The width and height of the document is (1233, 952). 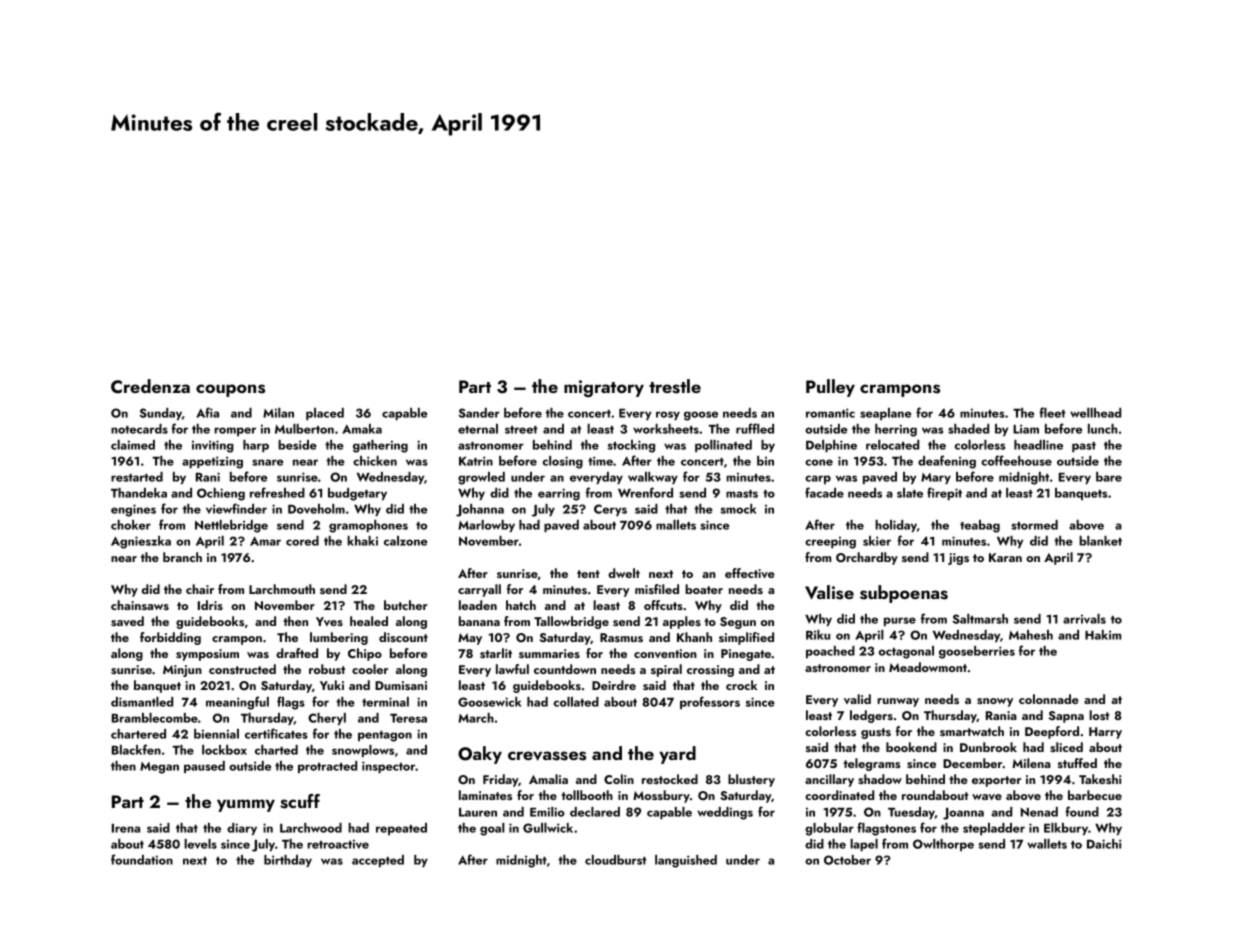 I want to click on restarted, so click(x=137, y=477).
